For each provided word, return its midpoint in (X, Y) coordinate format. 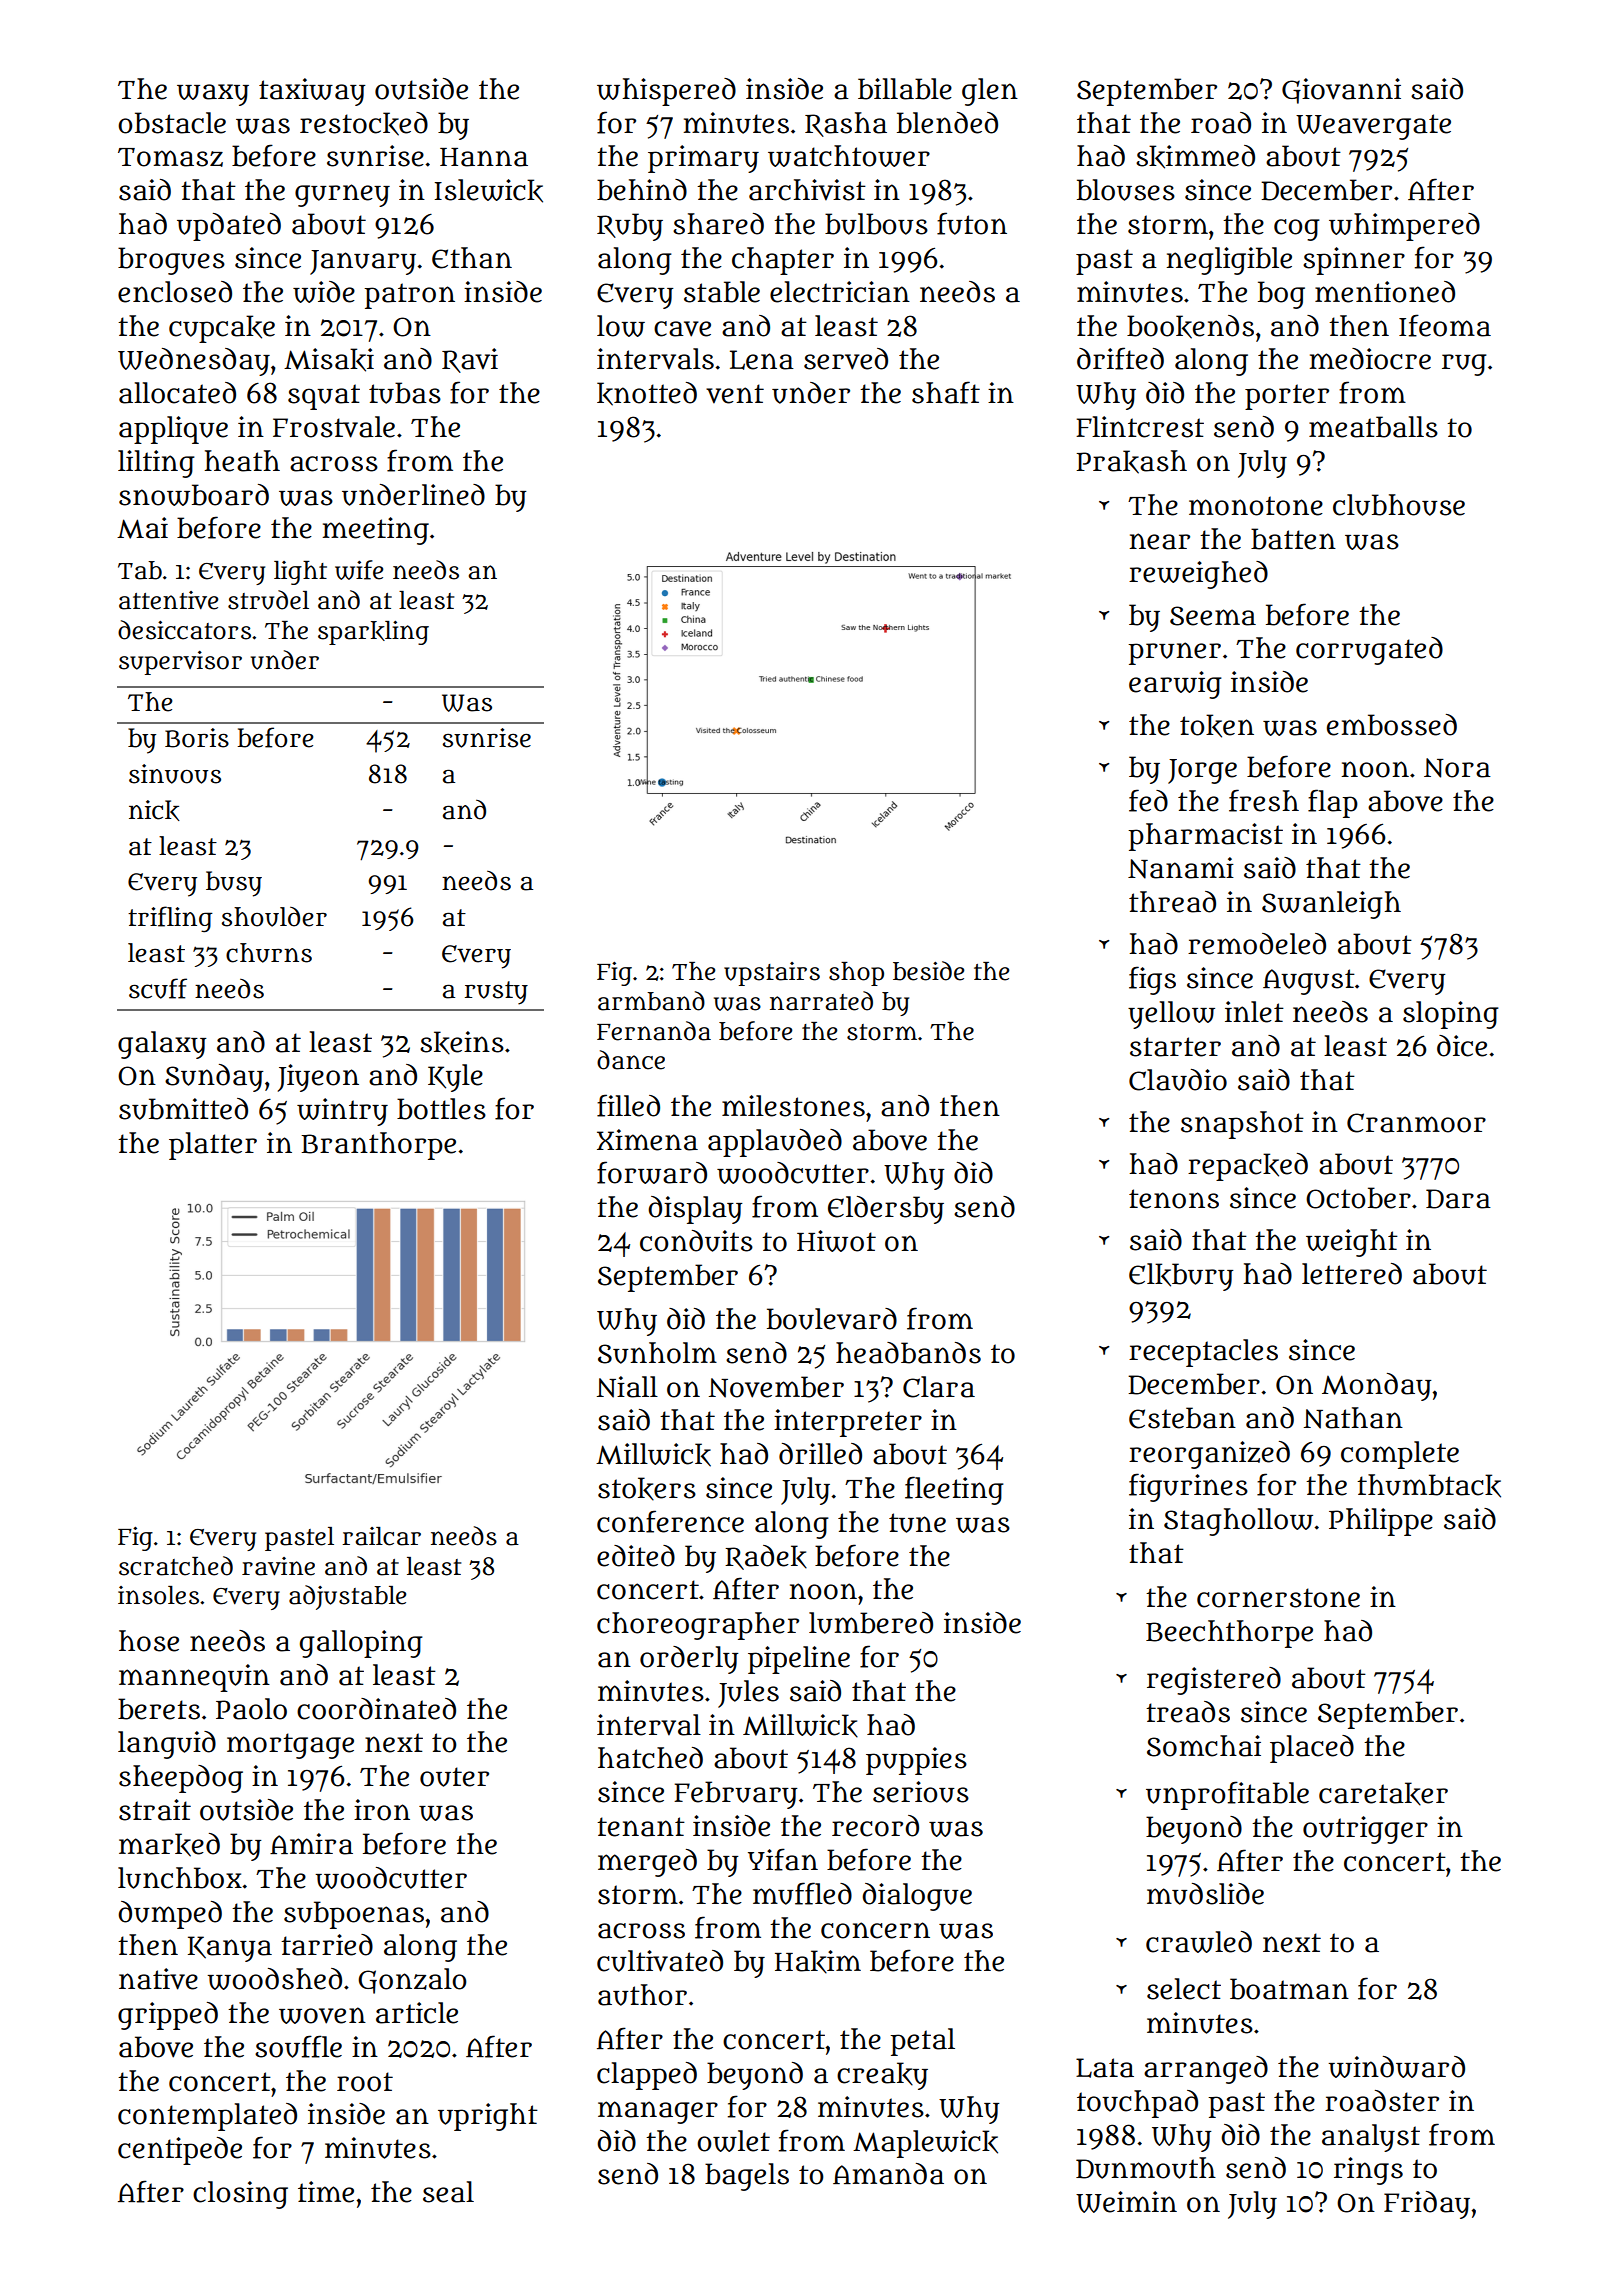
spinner (1354, 261)
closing (240, 2195)
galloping (361, 1644)
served (846, 359)
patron (409, 296)
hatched (650, 1758)
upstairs (772, 974)
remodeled (1257, 944)
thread (1172, 902)
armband (651, 1001)
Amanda (888, 2174)
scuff (158, 988)
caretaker (1383, 1794)
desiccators (184, 630)
